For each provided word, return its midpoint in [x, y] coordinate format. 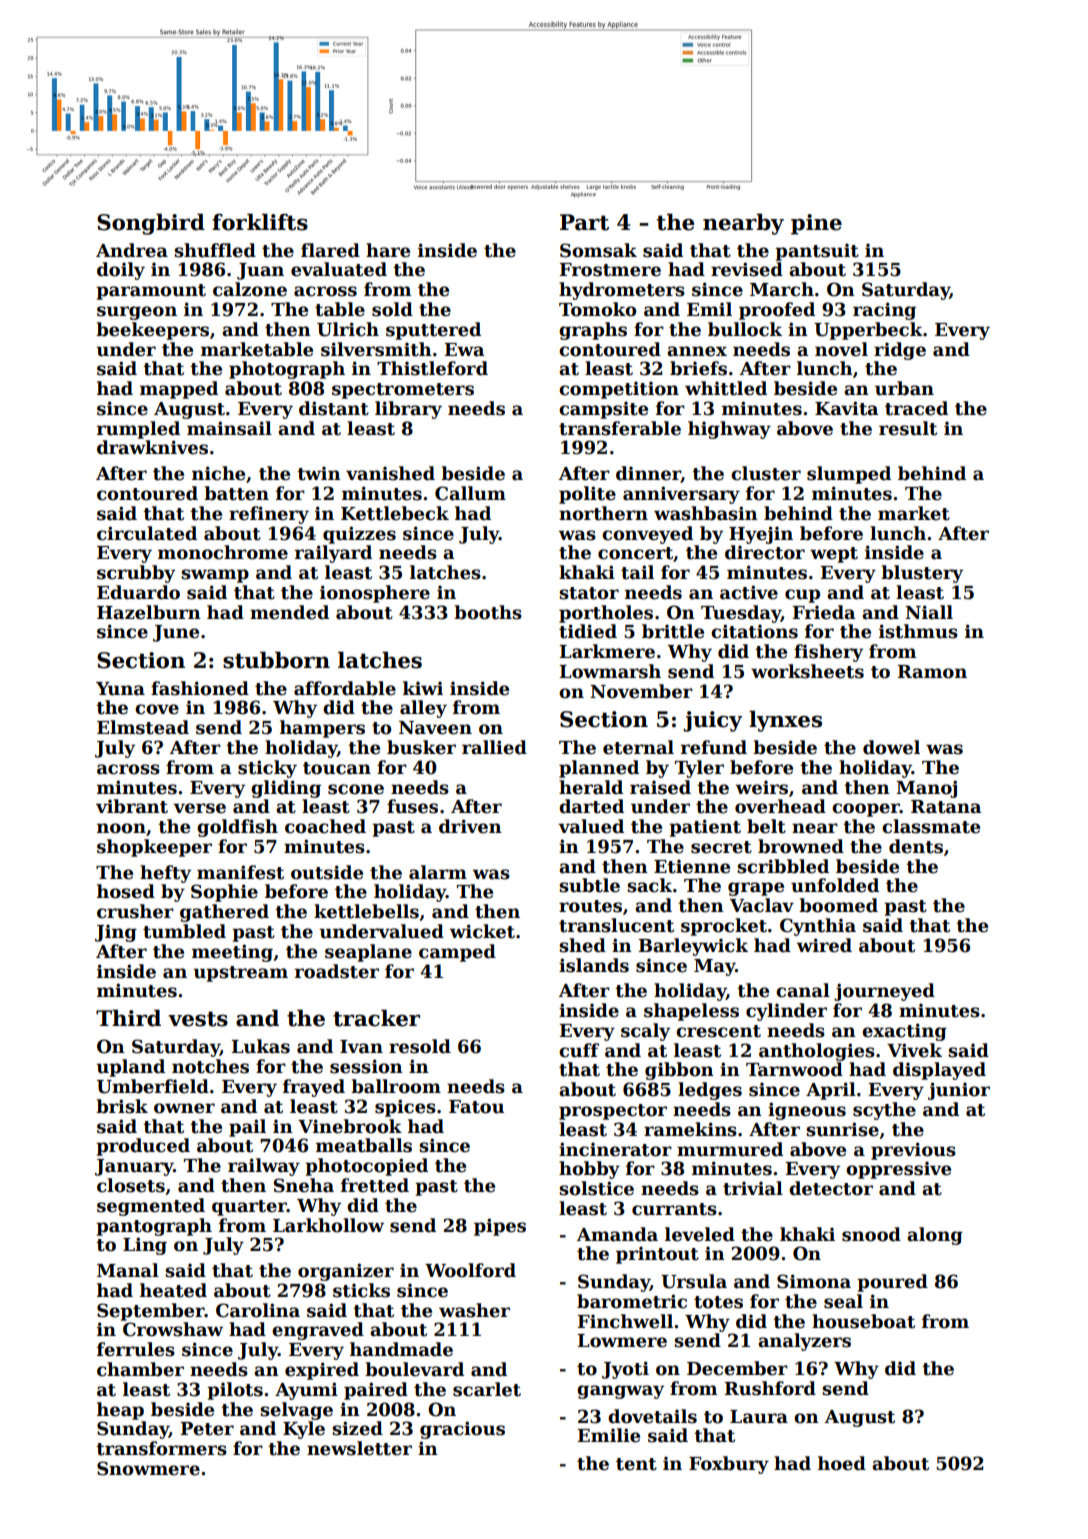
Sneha [304, 1185]
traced [916, 408]
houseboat [863, 1321]
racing [884, 311]
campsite [603, 410]
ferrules [136, 1349]
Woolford [470, 1270]
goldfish [237, 828]
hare [388, 250]
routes [590, 906]
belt [766, 826]
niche [218, 473]
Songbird [151, 224]
